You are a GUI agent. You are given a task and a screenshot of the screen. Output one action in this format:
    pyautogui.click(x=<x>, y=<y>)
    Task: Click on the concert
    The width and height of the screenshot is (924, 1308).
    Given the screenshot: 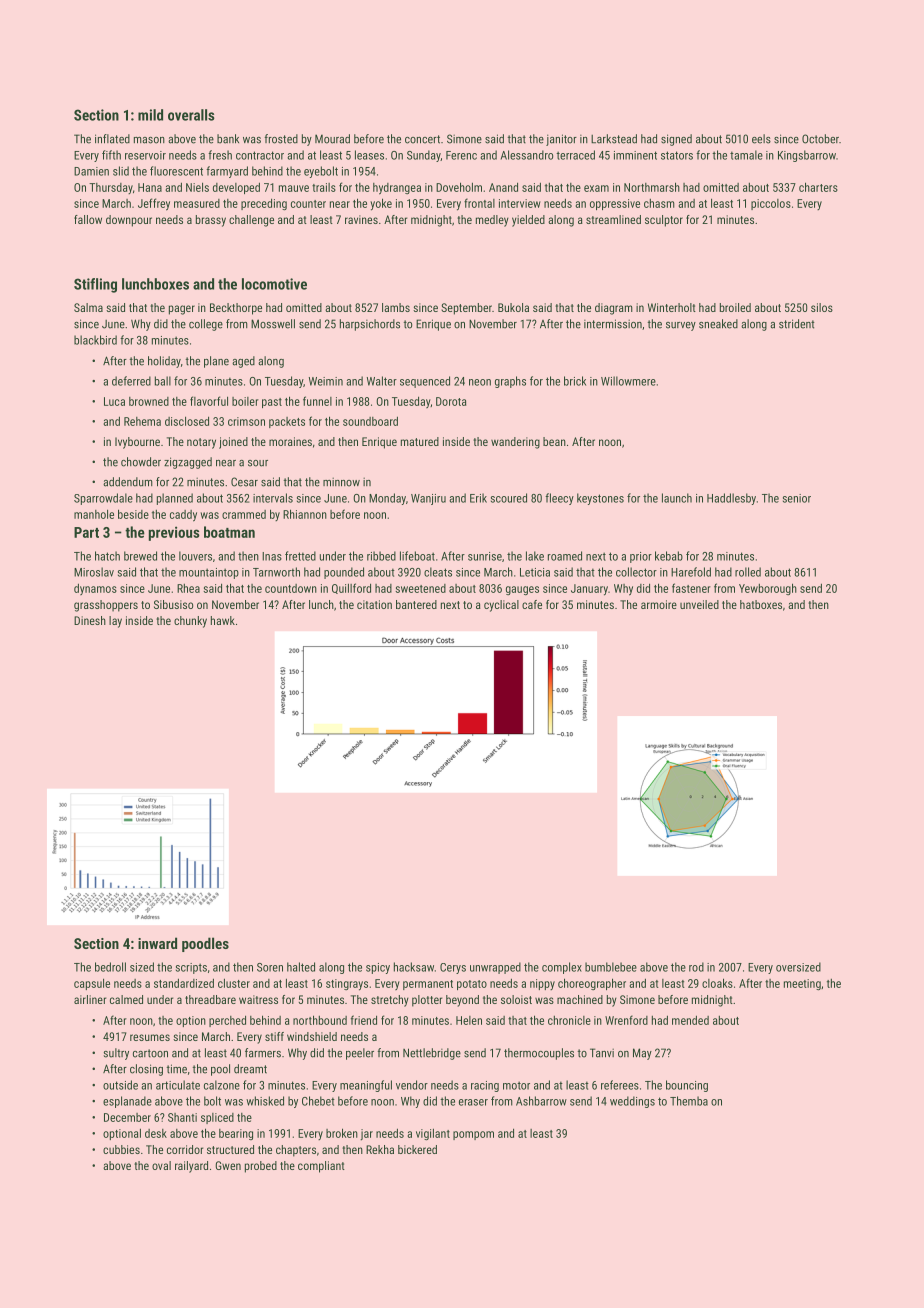 What is the action you would take?
    pyautogui.click(x=422, y=139)
